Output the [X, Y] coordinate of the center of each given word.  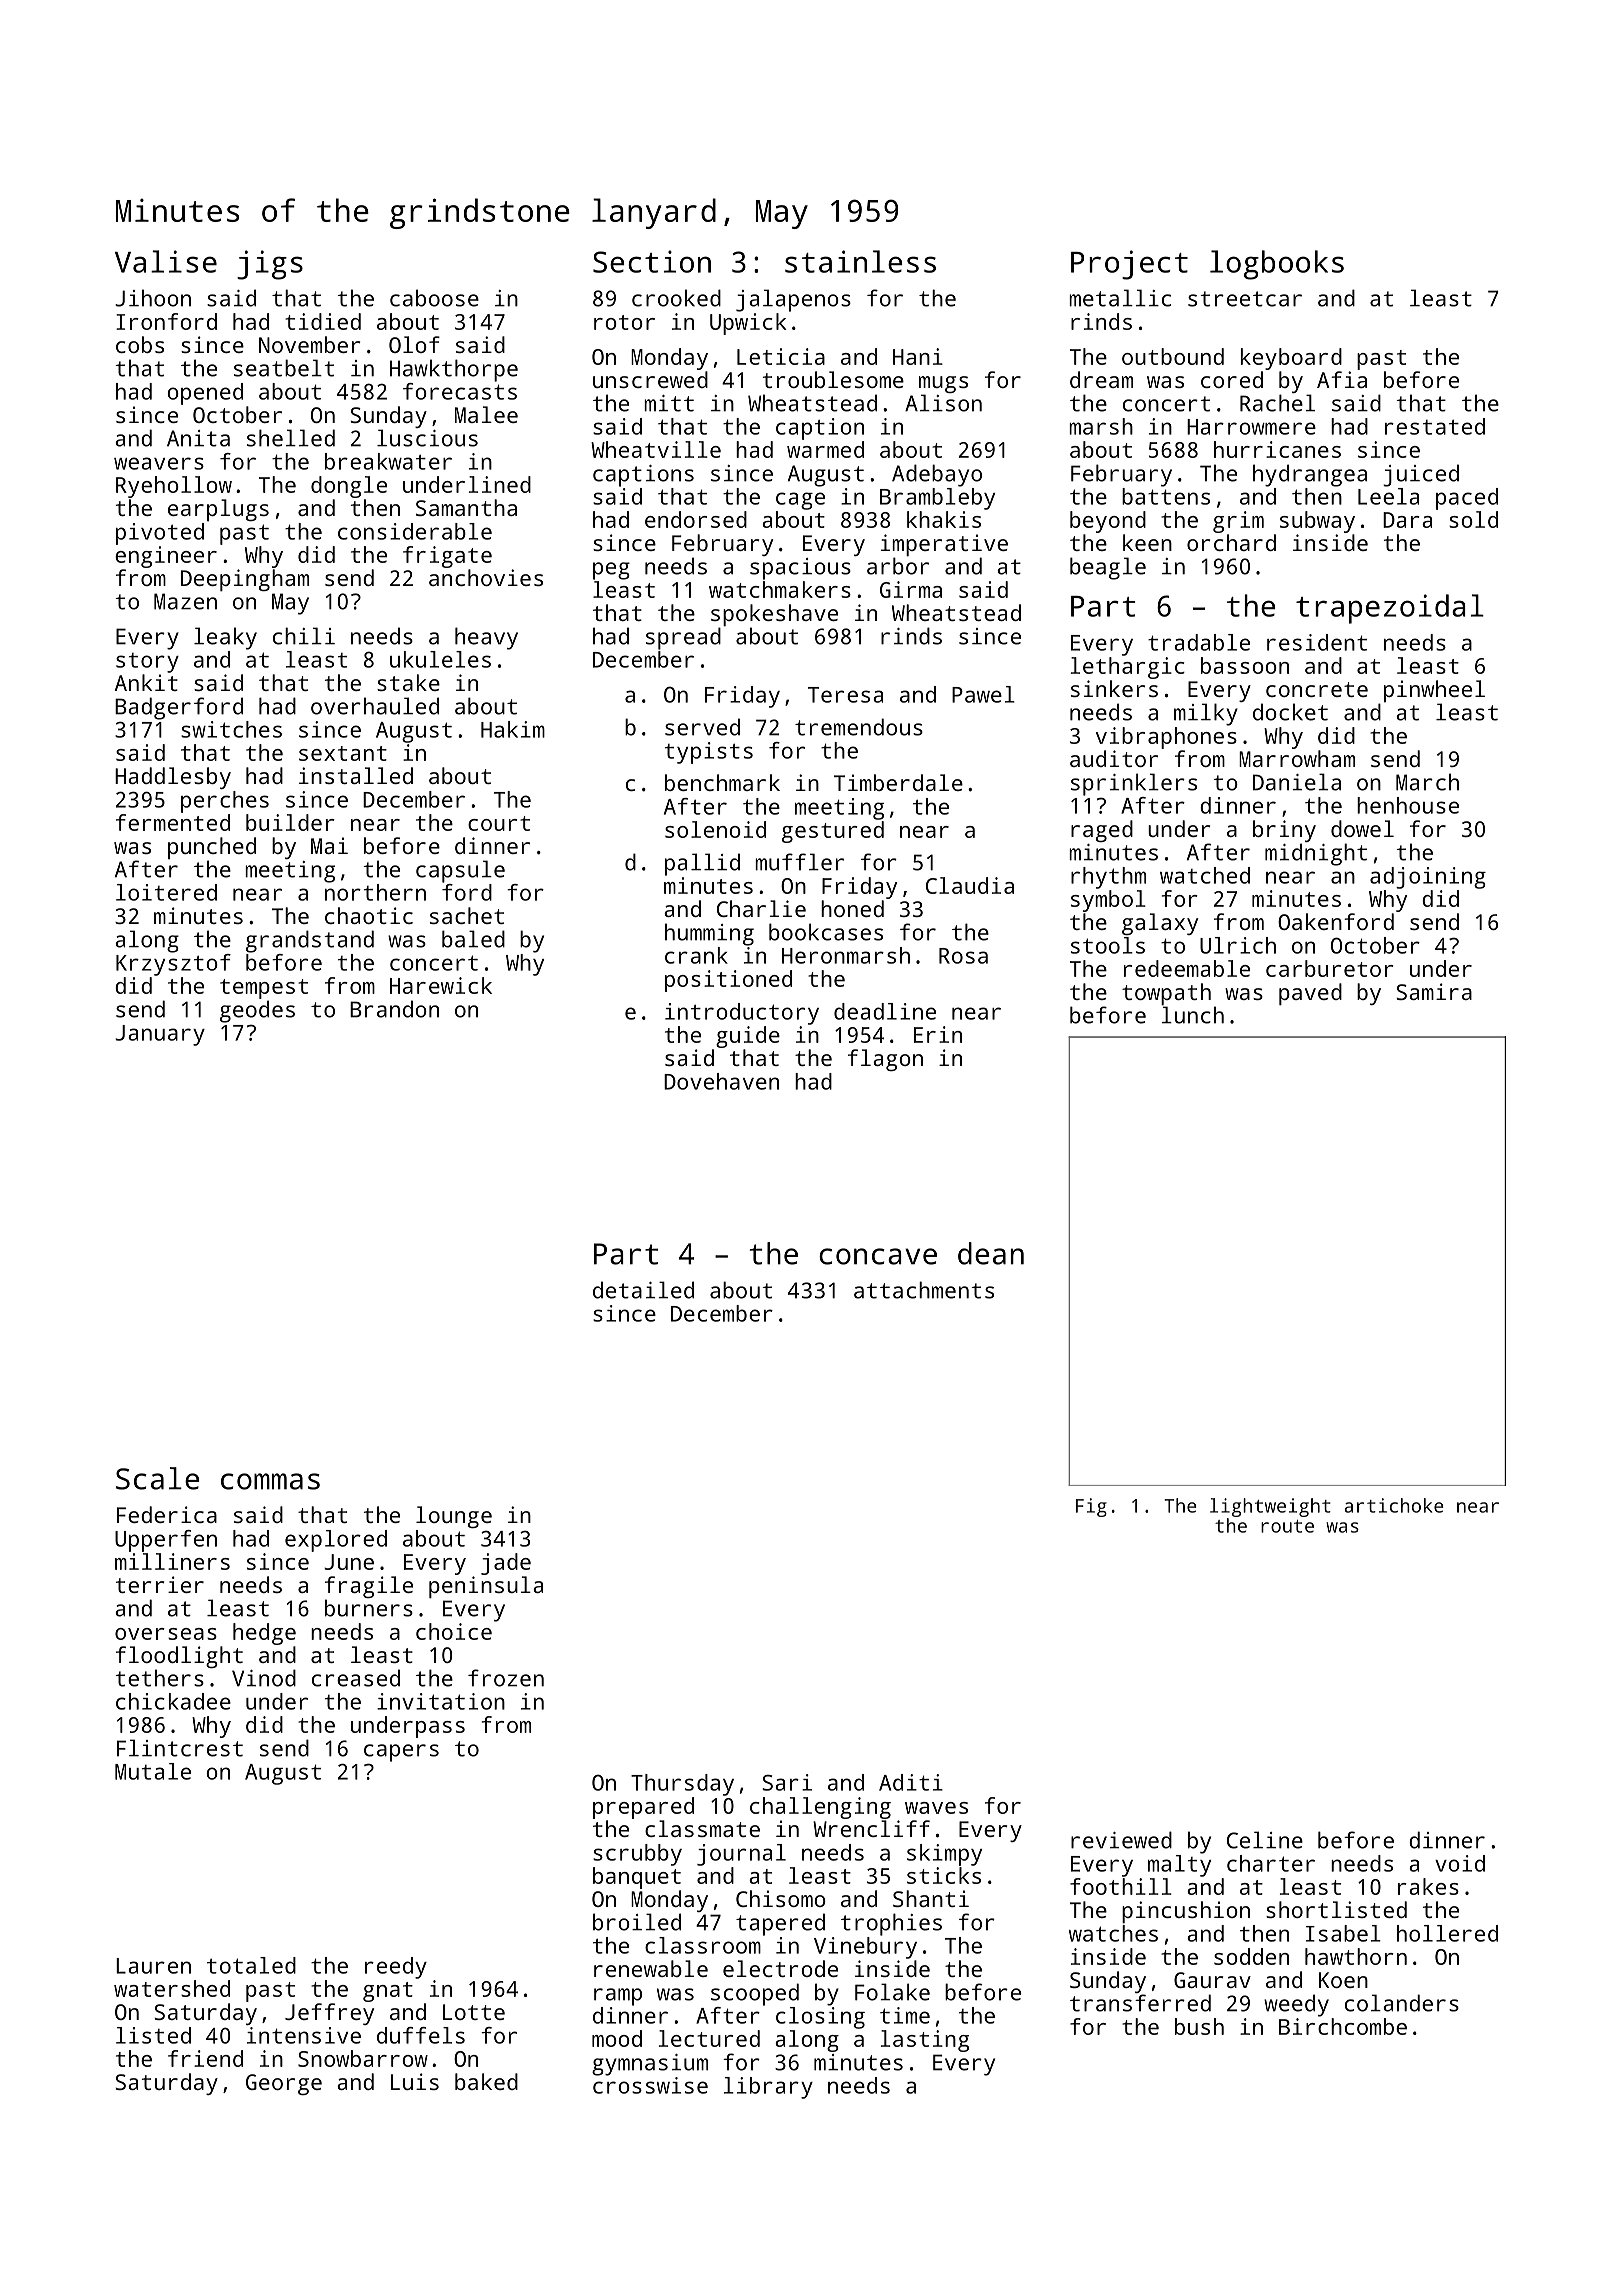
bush [1199, 2026]
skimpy [944, 1855]
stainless [860, 261]
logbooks [1277, 265]
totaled [251, 1965]
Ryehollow [174, 487]
